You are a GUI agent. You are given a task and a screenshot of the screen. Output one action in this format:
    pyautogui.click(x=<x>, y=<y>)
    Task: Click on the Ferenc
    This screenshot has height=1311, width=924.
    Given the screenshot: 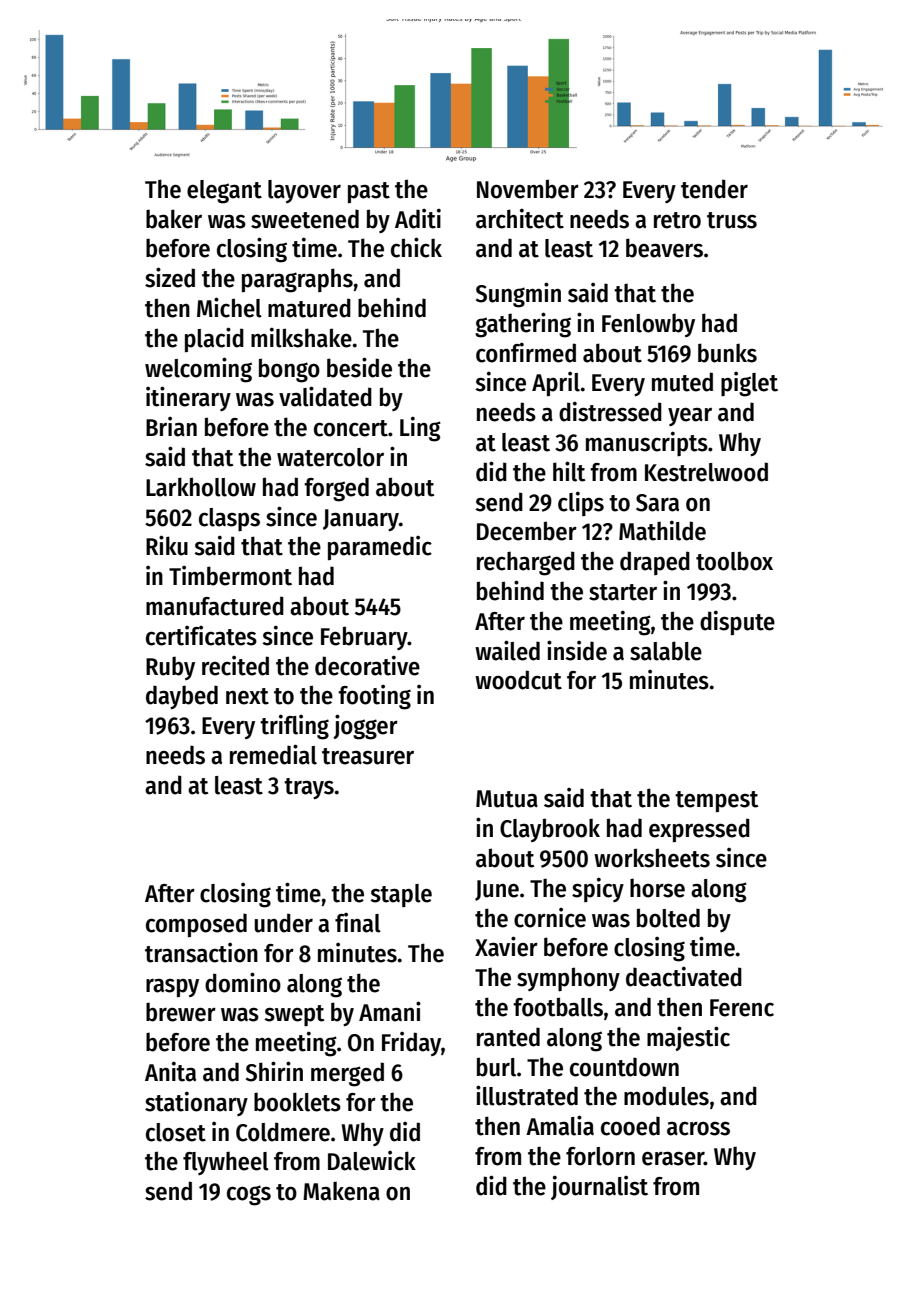 What is the action you would take?
    pyautogui.click(x=742, y=1008)
